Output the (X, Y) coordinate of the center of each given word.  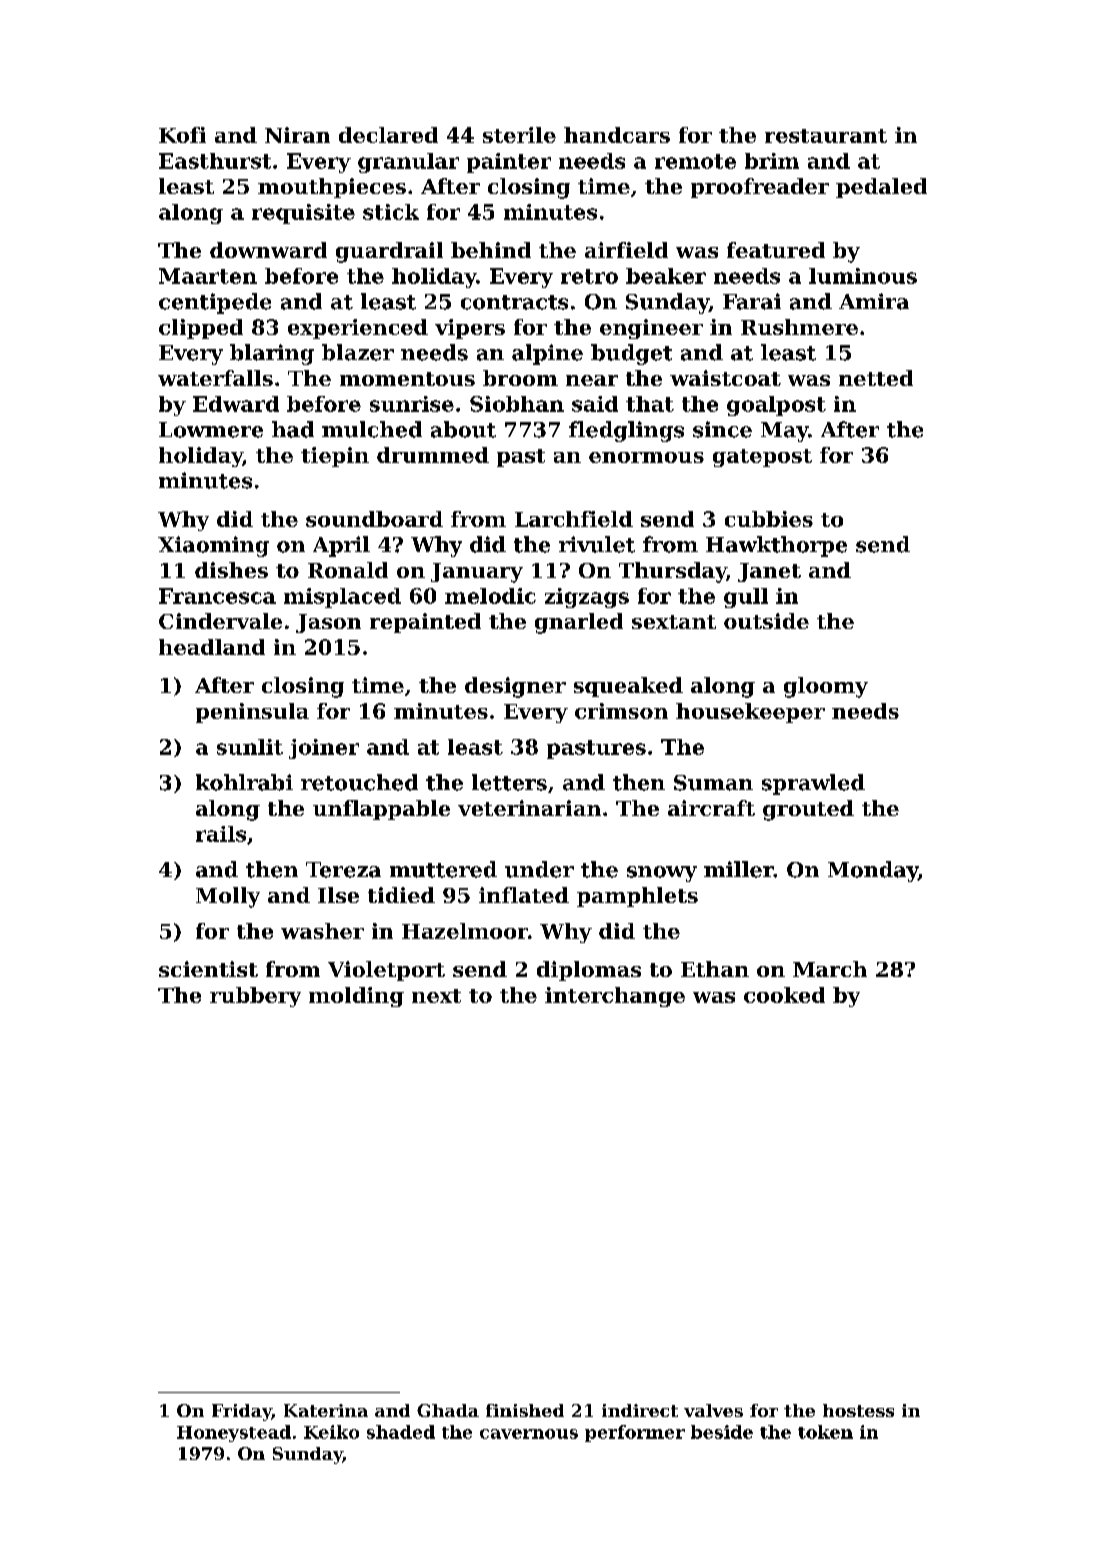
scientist (208, 969)
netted (876, 378)
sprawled (813, 784)
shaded (401, 1432)
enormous (646, 457)
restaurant (826, 136)
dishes (231, 570)
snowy (662, 874)
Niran (297, 135)
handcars (617, 135)
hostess (858, 1410)
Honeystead (234, 1433)
